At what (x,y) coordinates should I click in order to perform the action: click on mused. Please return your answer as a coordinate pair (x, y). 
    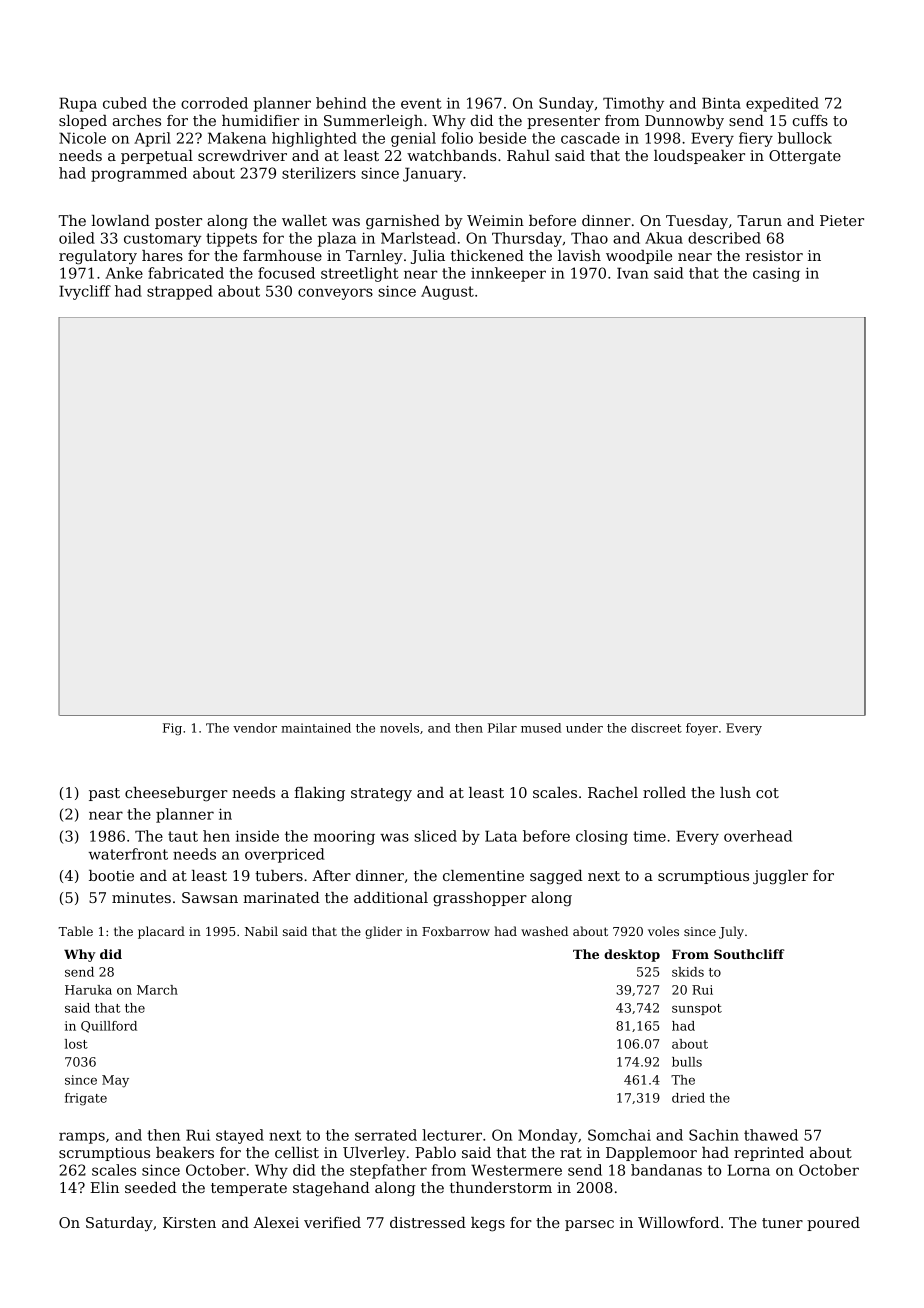
    Looking at the image, I should click on (541, 728).
